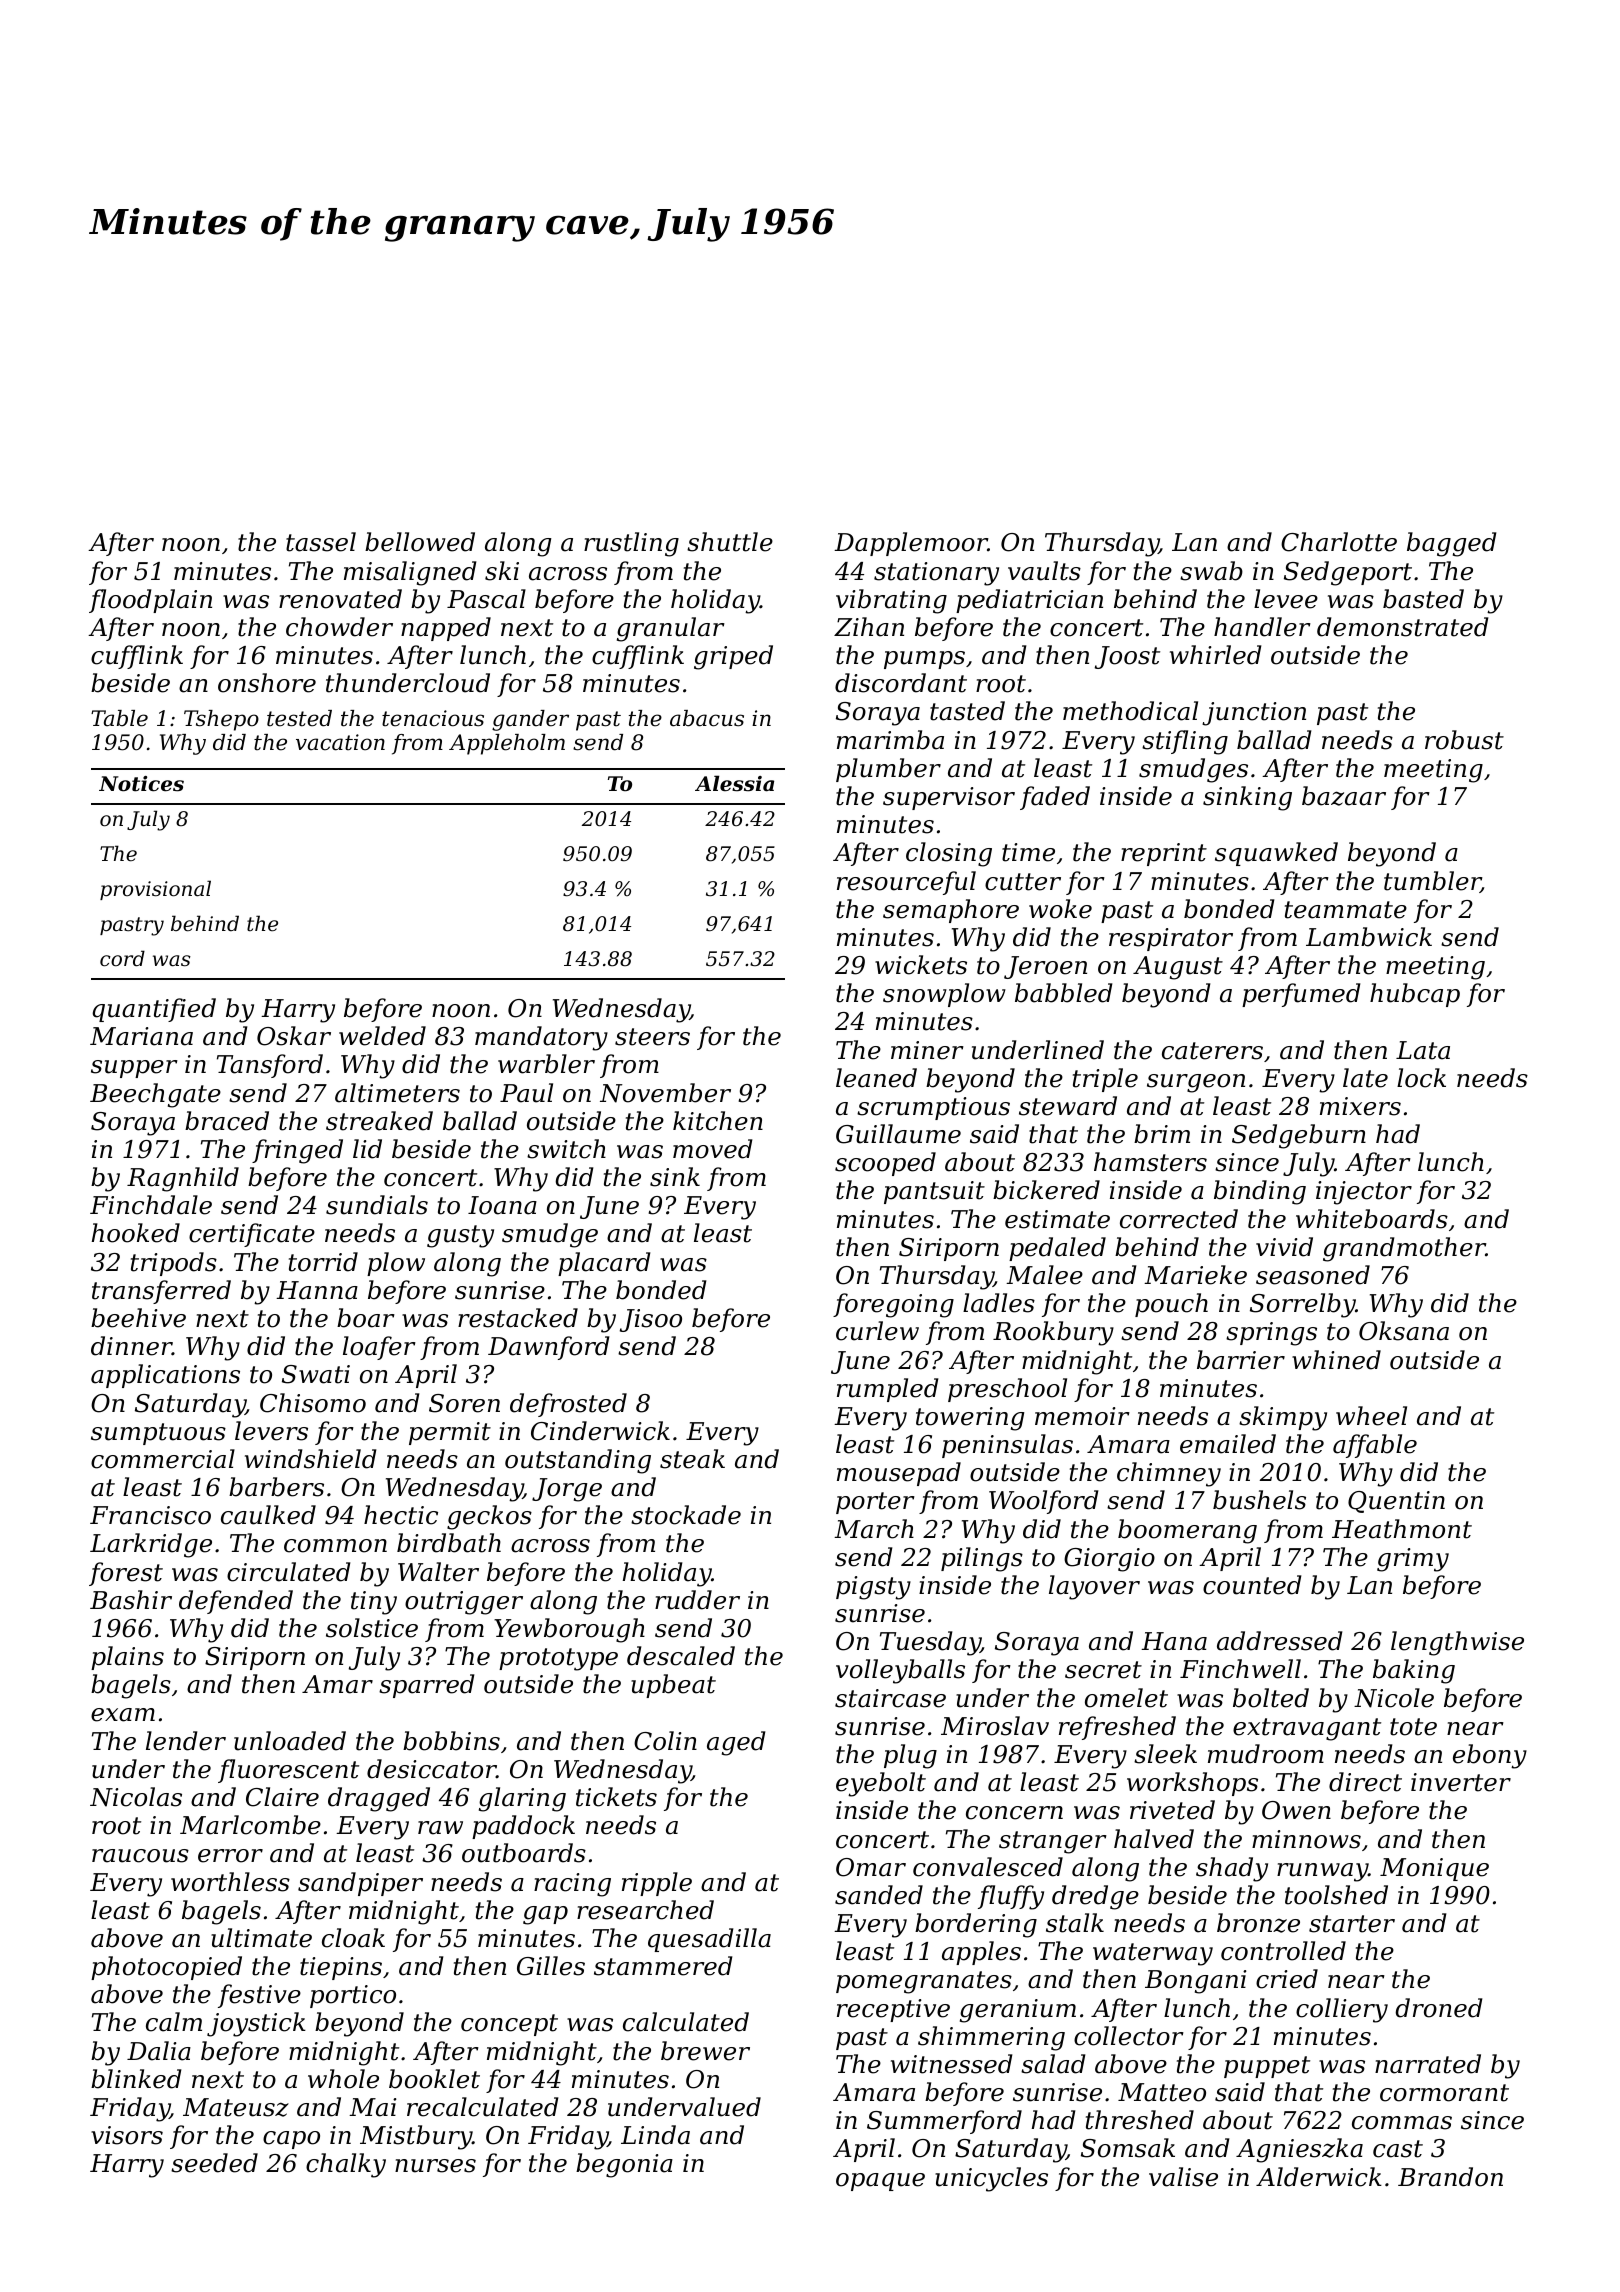 The image size is (1620, 2292). I want to click on Charlotte, so click(1339, 542).
